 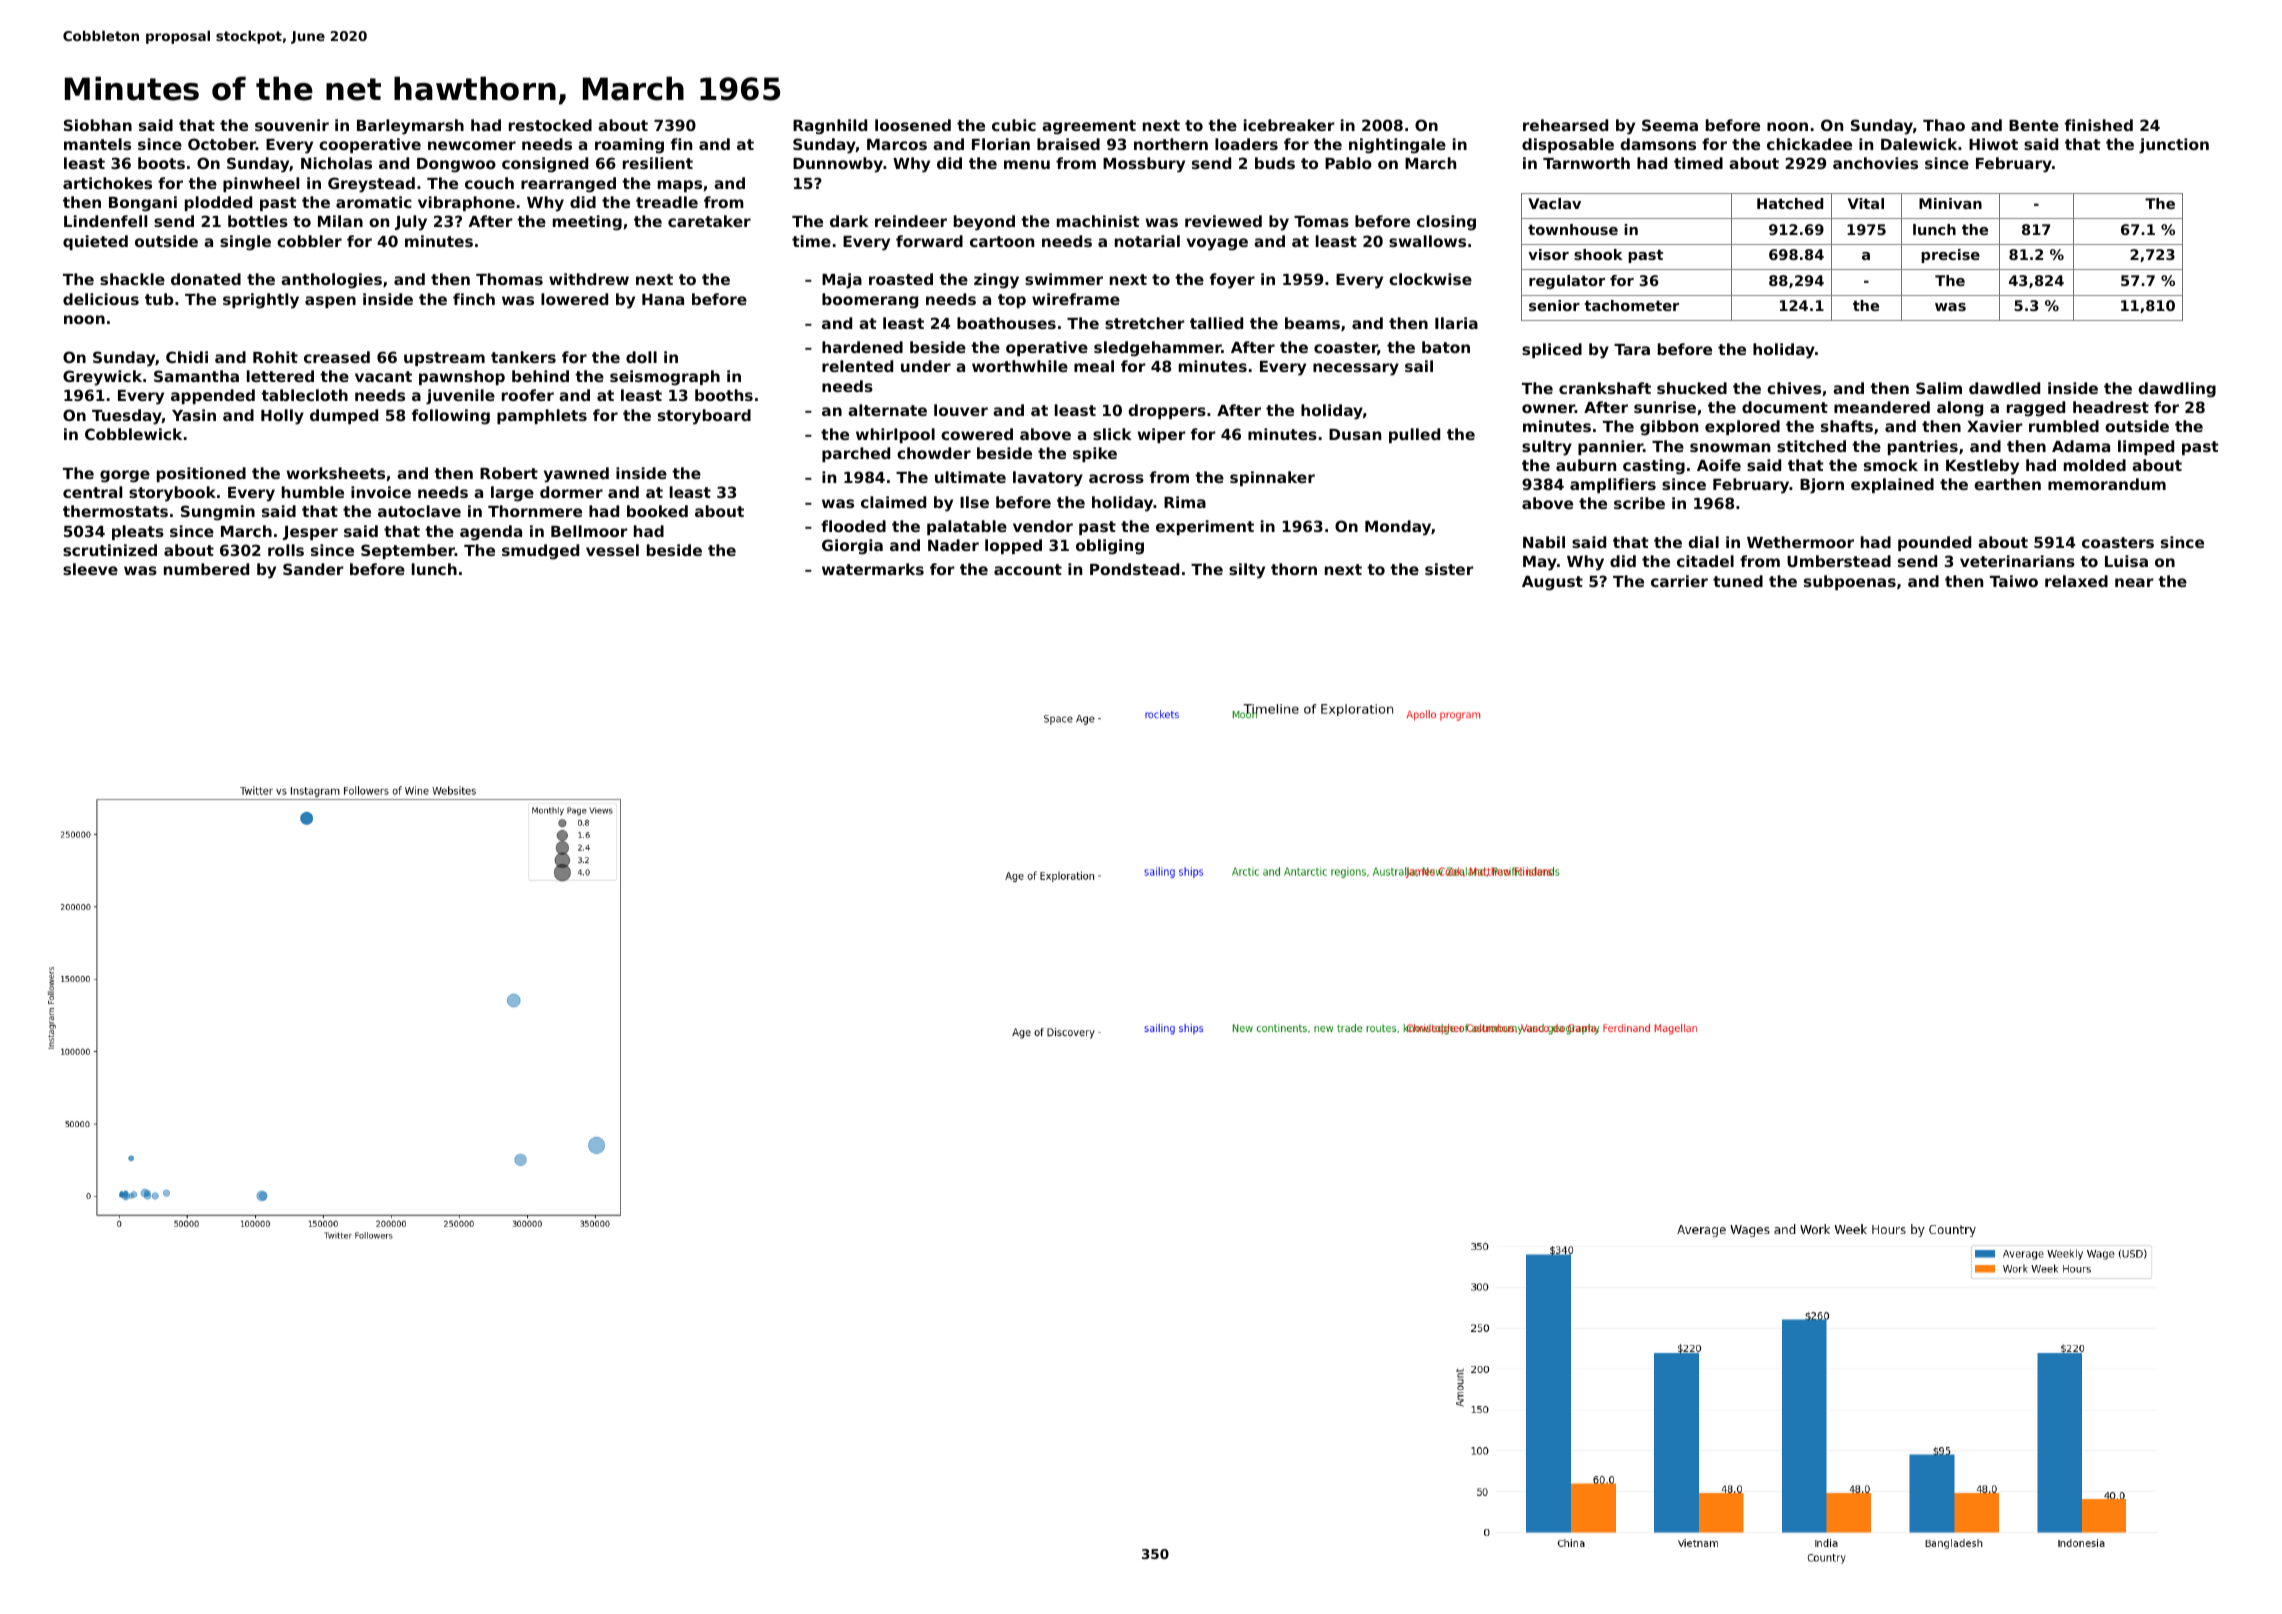 What do you see at coordinates (97, 144) in the screenshot?
I see `mantels` at bounding box center [97, 144].
